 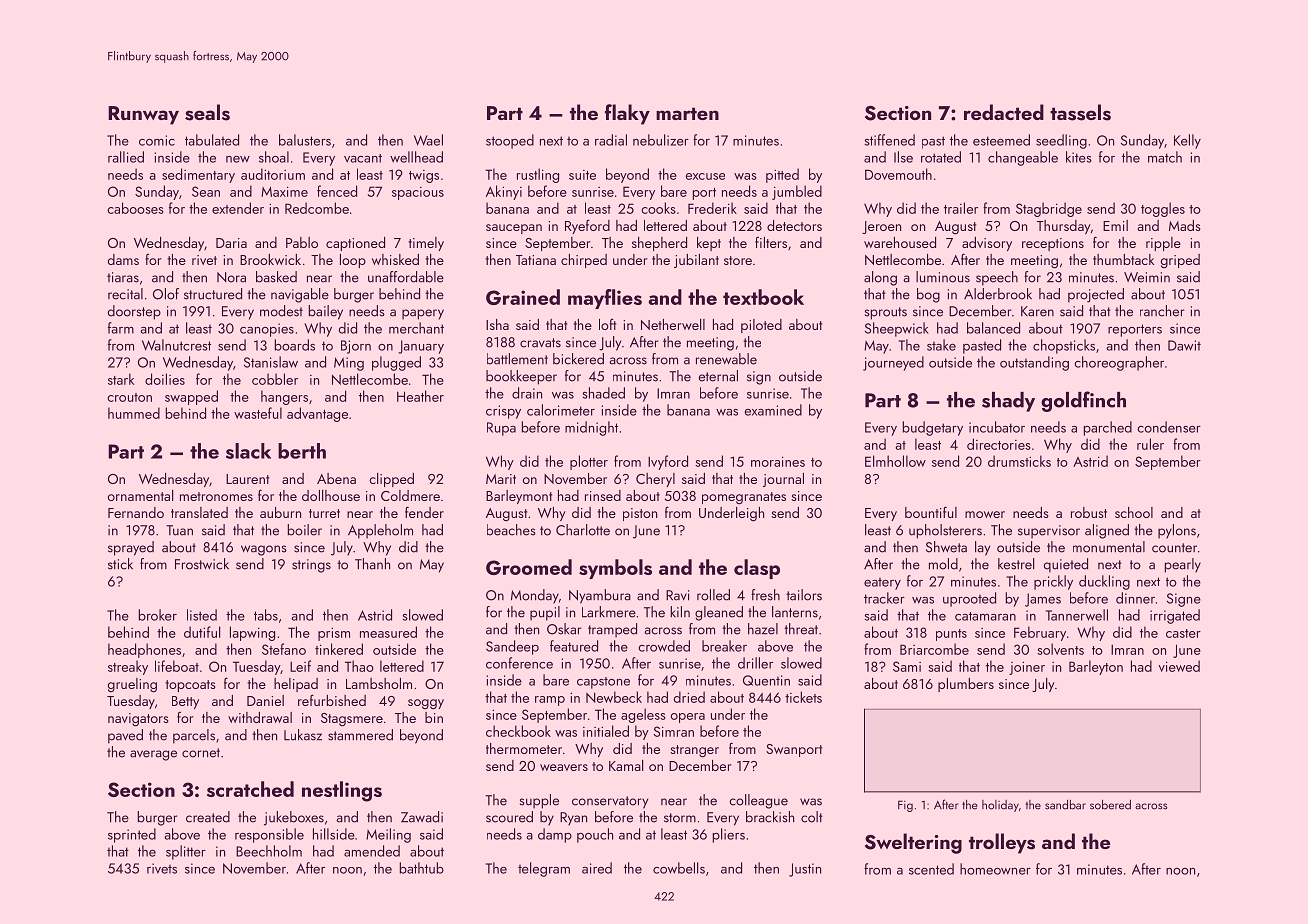 I want to click on marten, so click(x=687, y=113).
